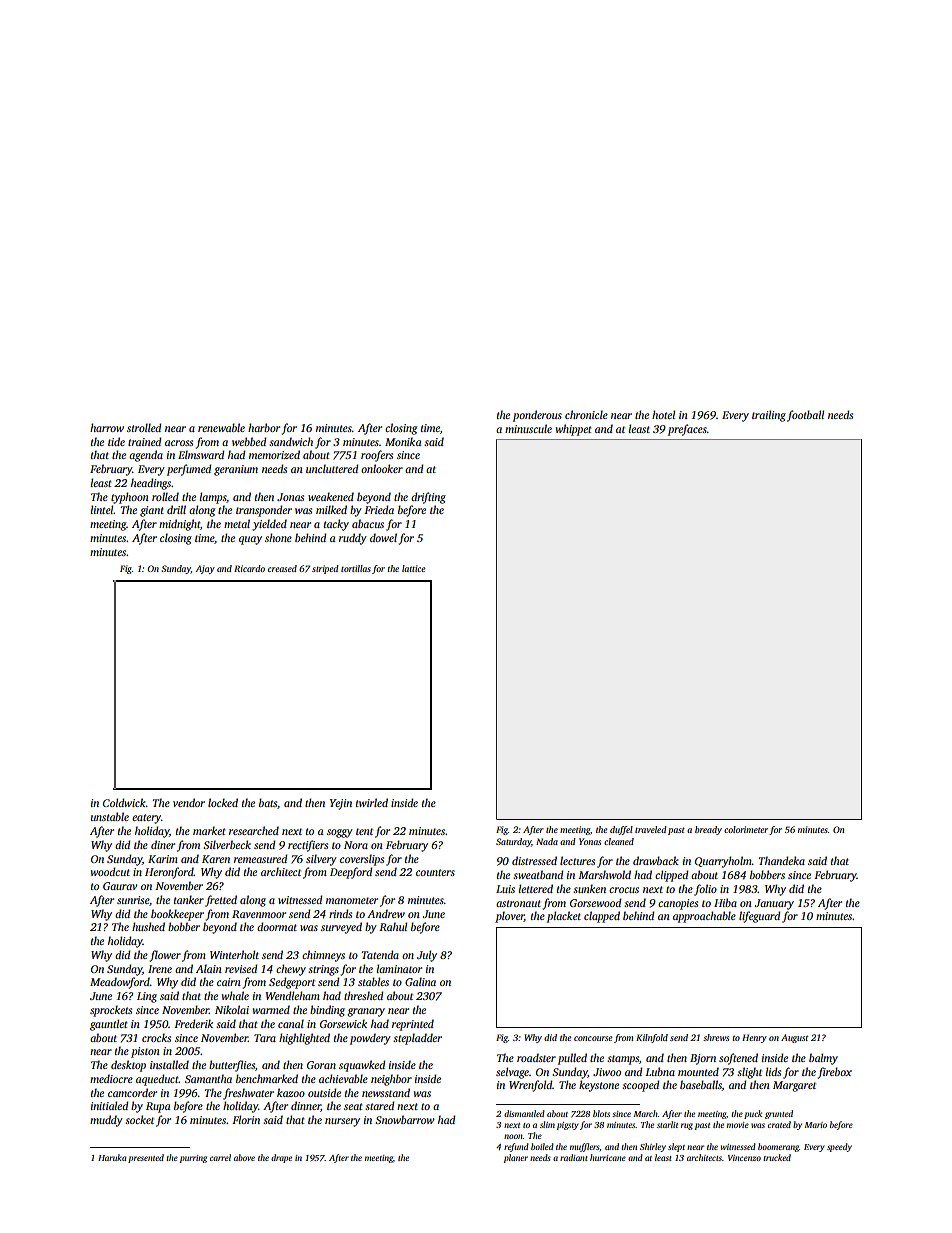 This image has height=1233, width=952. I want to click on concourse, so click(593, 1038).
